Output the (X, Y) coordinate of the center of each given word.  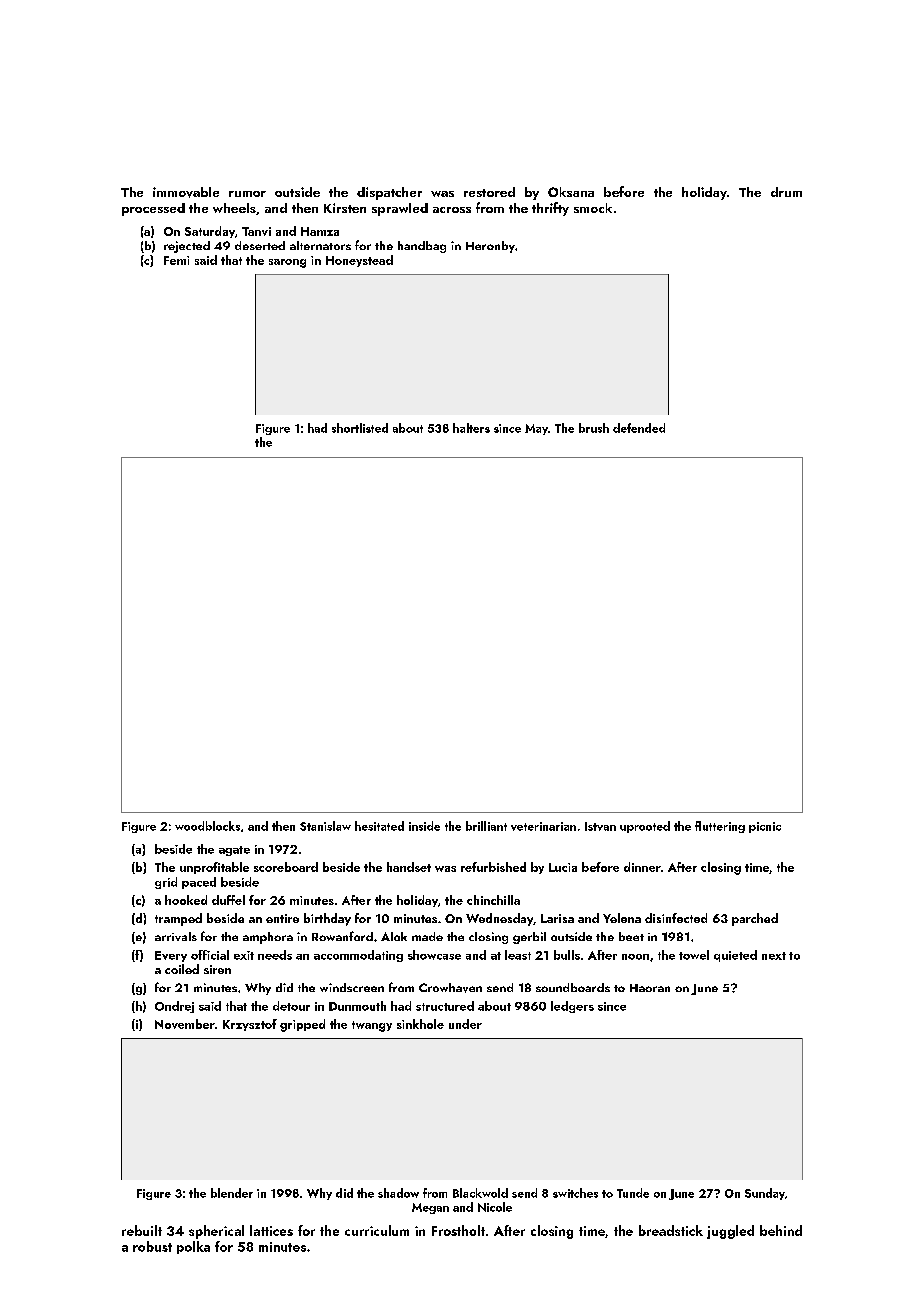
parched (755, 919)
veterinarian (543, 826)
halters (471, 428)
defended (639, 428)
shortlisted (360, 428)
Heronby (490, 247)
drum (786, 192)
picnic (765, 827)
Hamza (320, 231)
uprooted (645, 827)
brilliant (486, 826)
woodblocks (207, 826)
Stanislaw (325, 826)
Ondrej (174, 1007)
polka (193, 1247)
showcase (434, 955)
